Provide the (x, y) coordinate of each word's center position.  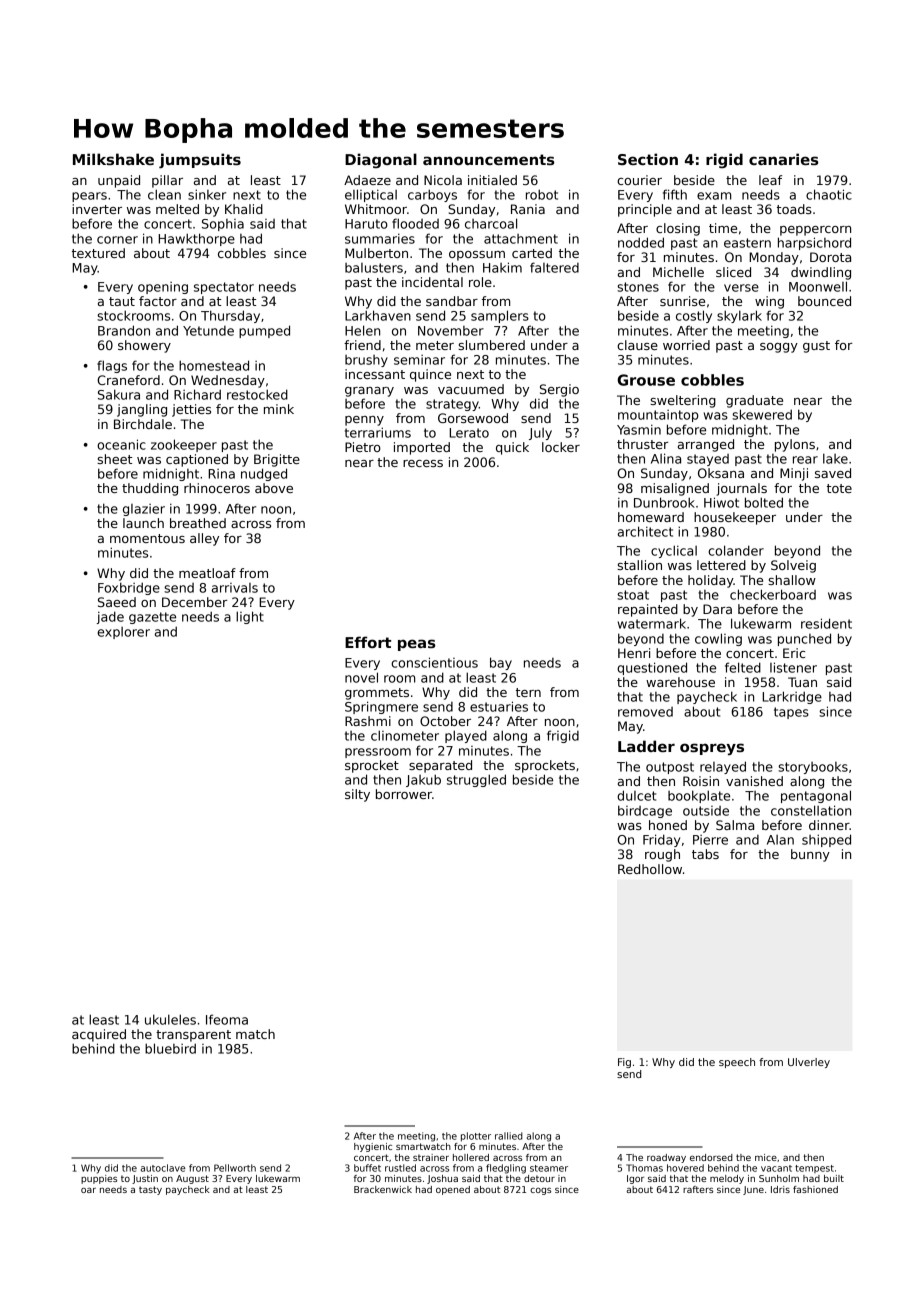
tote (839, 488)
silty (357, 795)
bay (501, 663)
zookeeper (184, 445)
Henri (634, 653)
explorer (123, 633)
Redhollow (650, 869)
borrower (404, 794)
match (255, 1034)
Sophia (223, 225)
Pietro (363, 447)
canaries (783, 159)
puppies (99, 1179)
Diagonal (381, 160)
